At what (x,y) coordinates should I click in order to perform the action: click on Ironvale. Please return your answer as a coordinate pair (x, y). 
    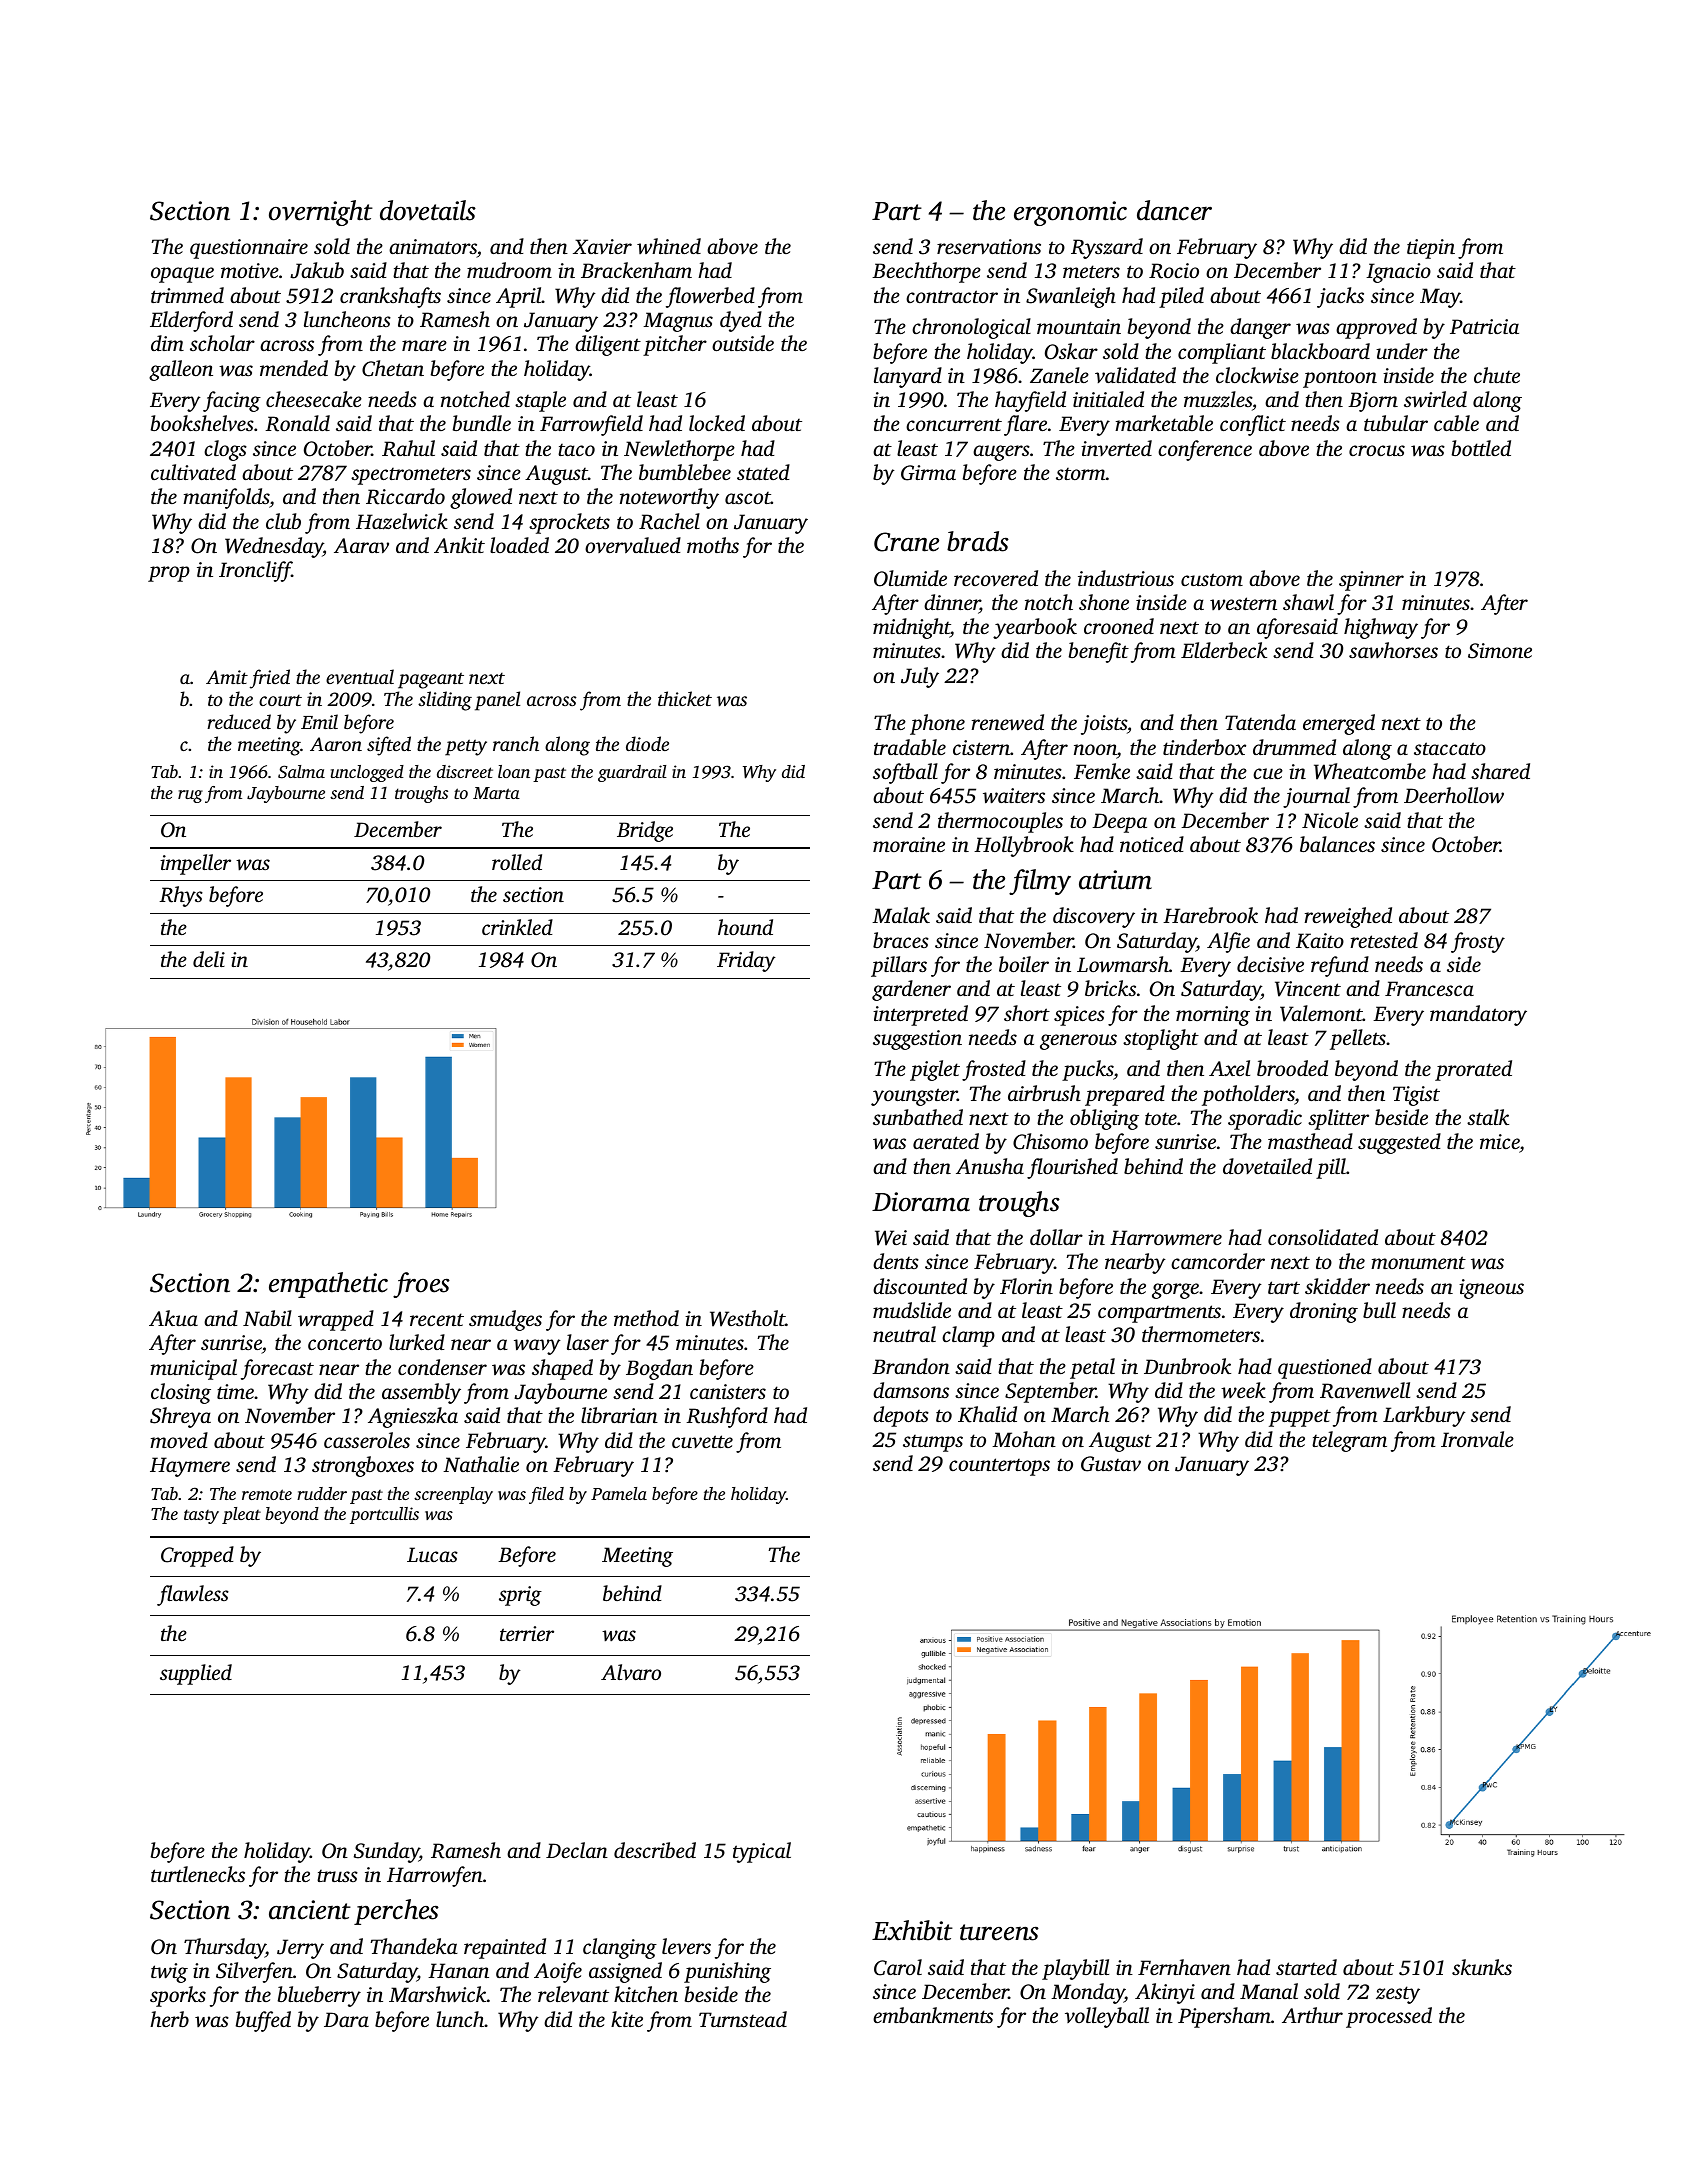
    Looking at the image, I should click on (1477, 1439).
